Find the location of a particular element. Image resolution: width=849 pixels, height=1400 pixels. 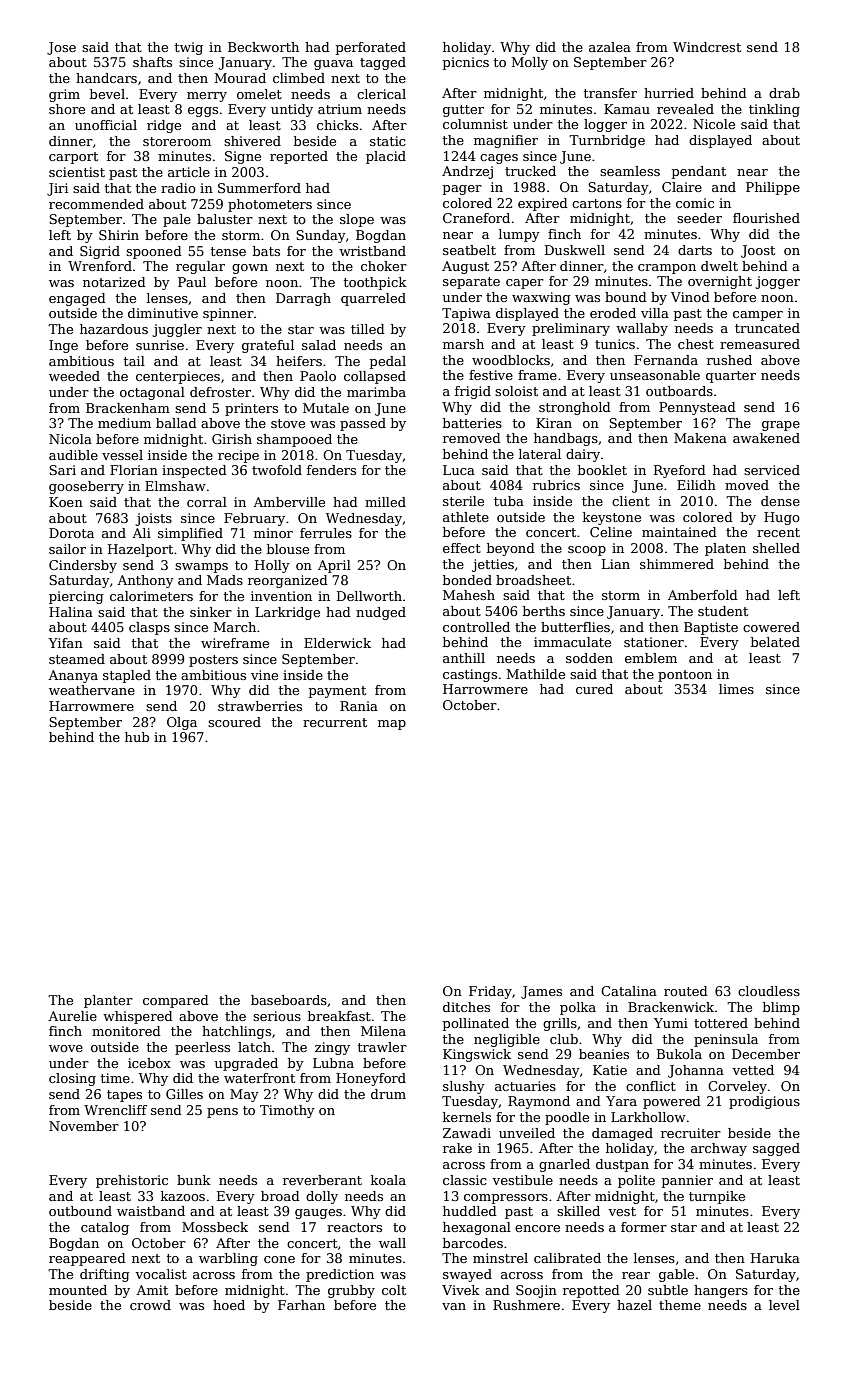

monitored is located at coordinates (126, 1031).
